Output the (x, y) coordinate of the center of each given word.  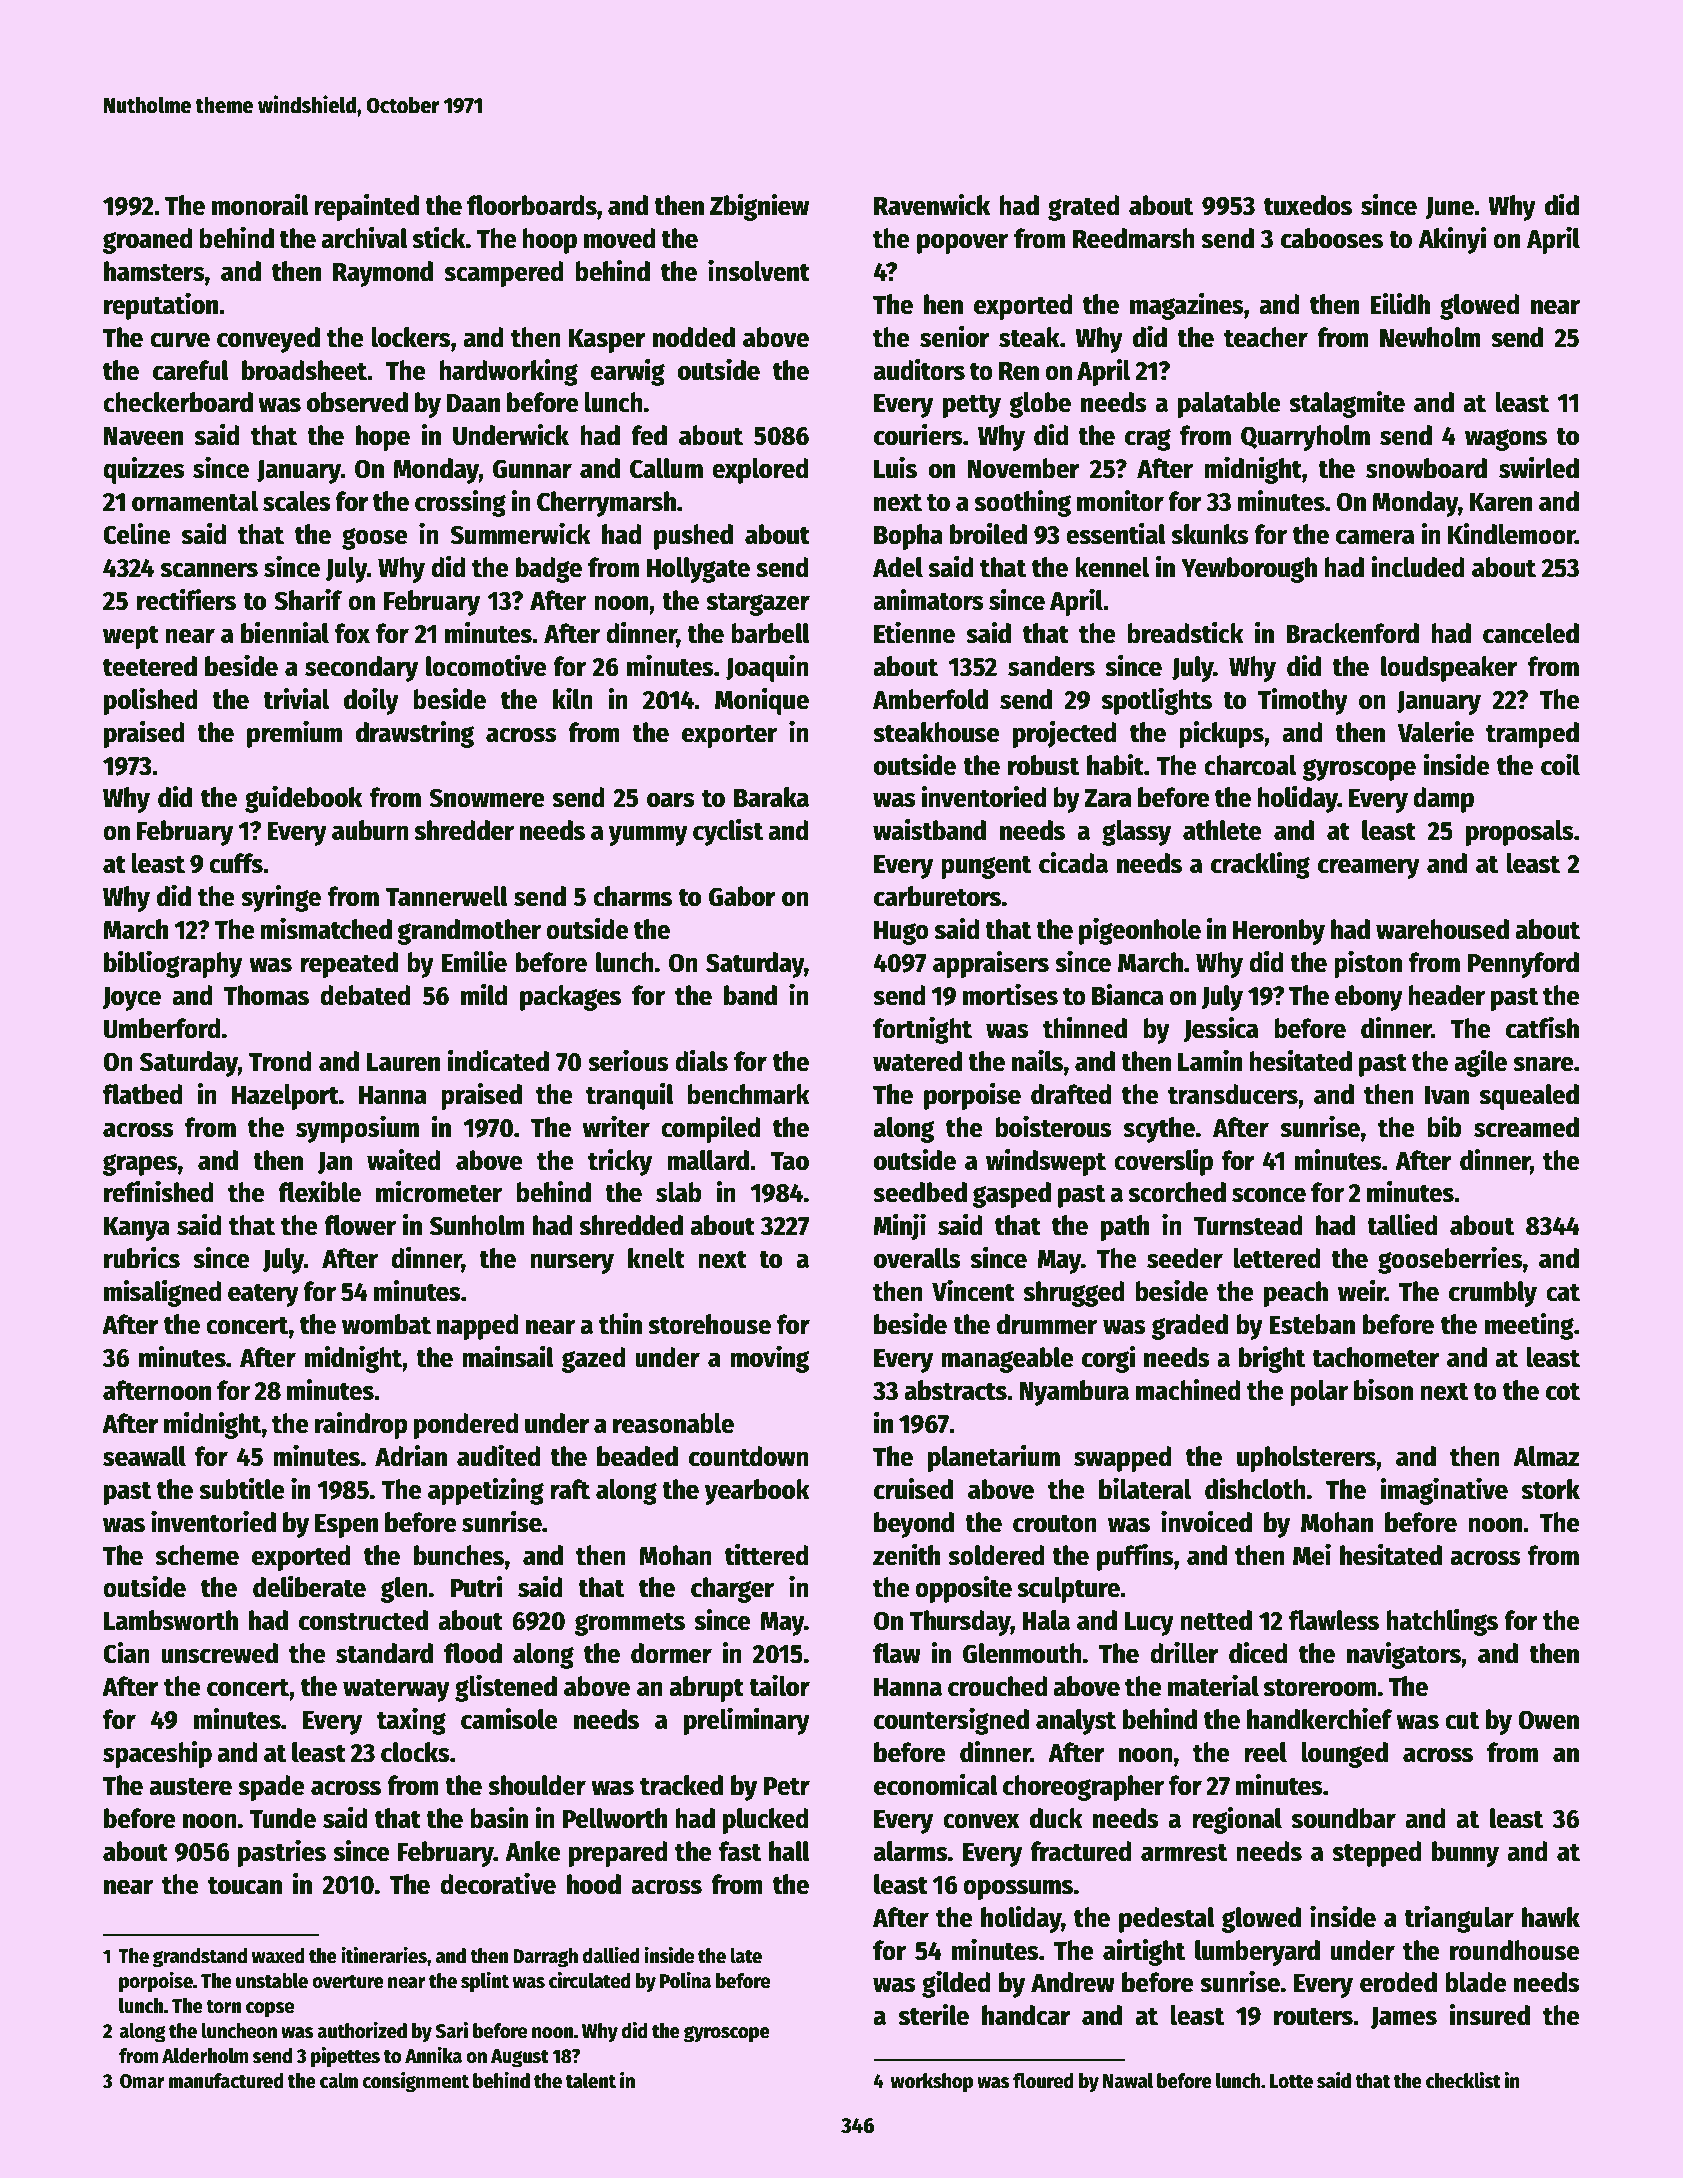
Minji (900, 1227)
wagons (1506, 440)
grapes (140, 1165)
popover (962, 243)
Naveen (143, 436)
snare (1543, 1064)
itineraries (384, 1955)
